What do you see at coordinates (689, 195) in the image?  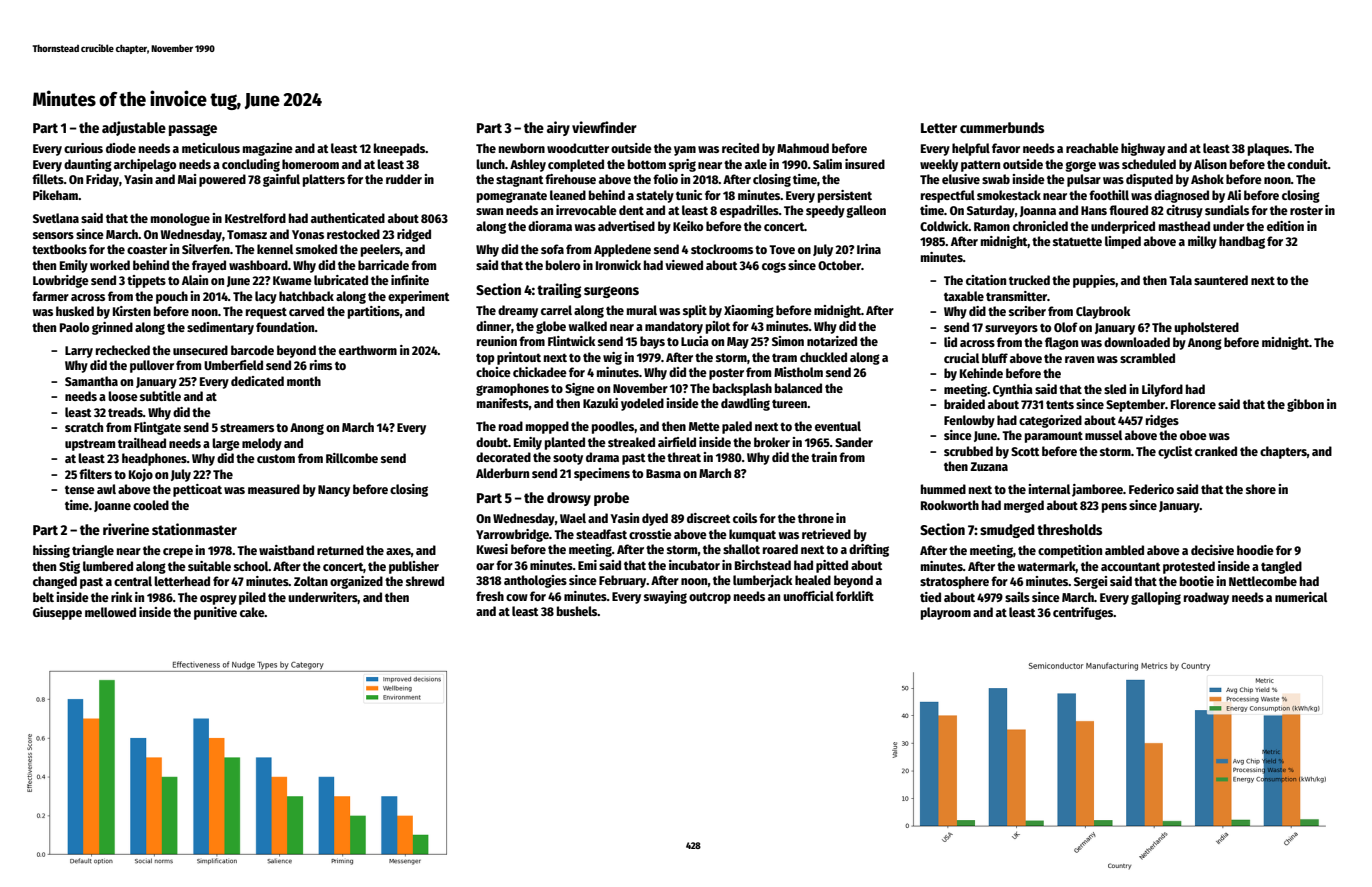 I see `tunic` at bounding box center [689, 195].
